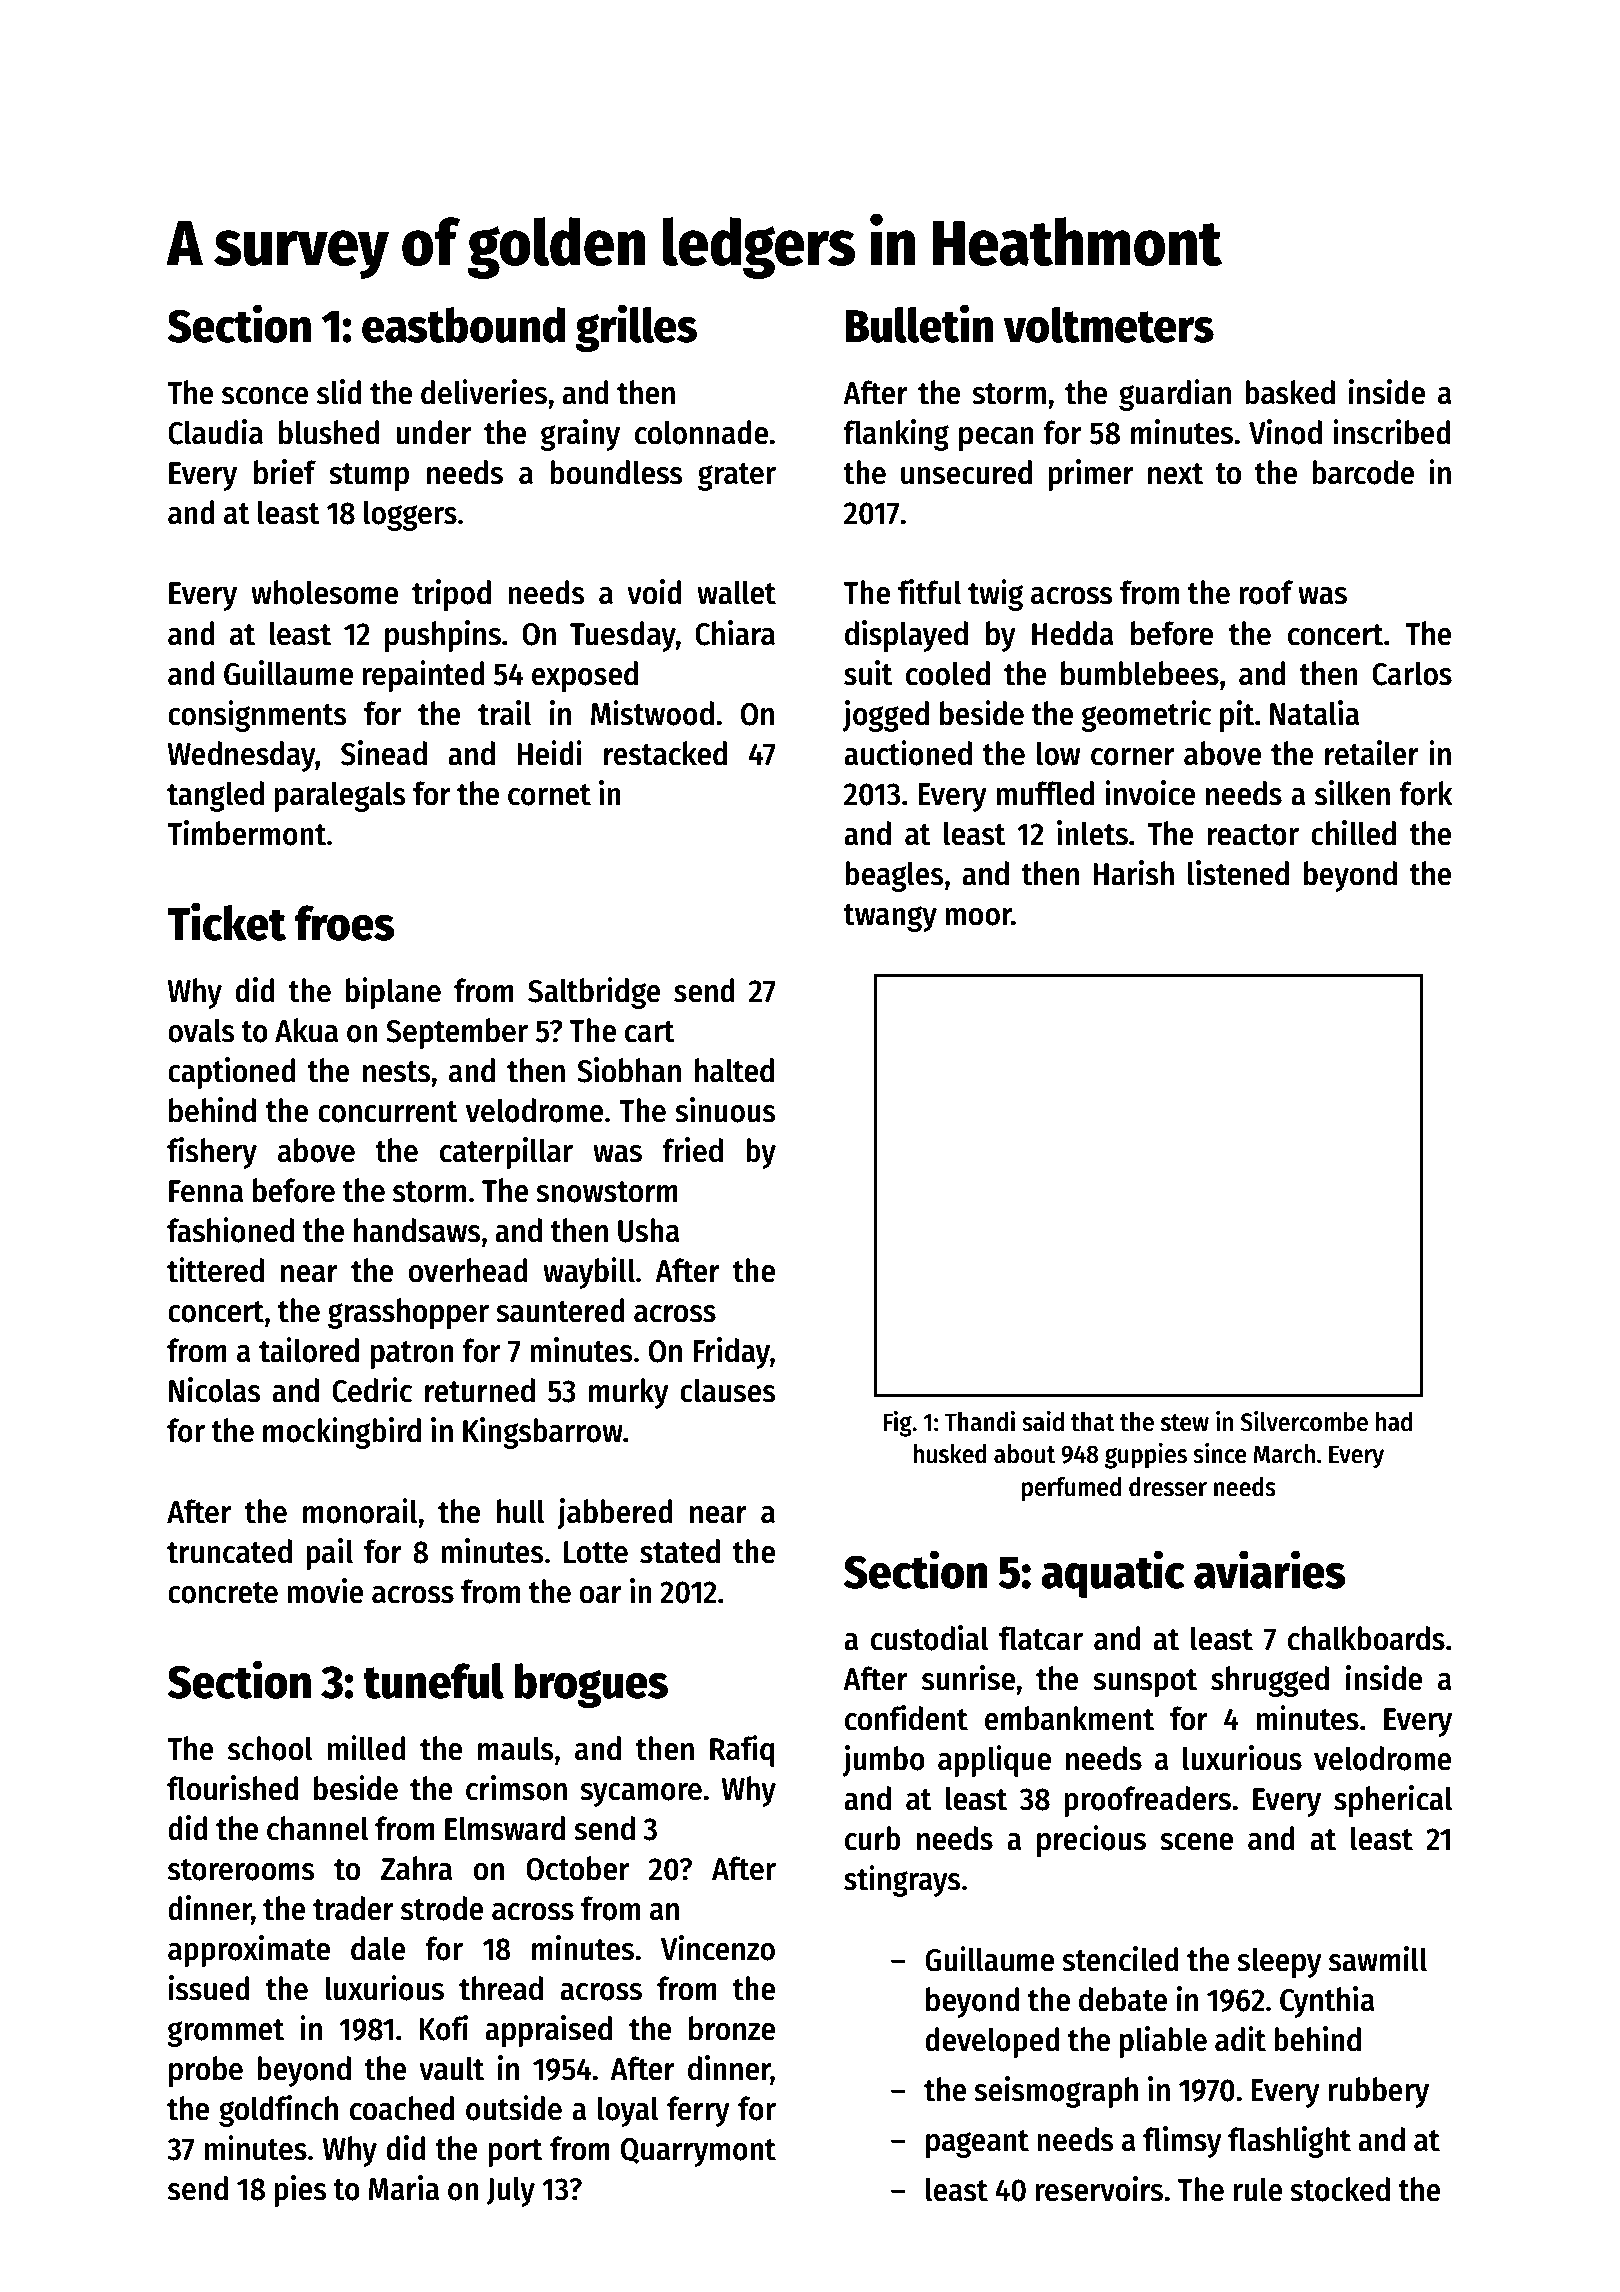  Describe the element at coordinates (1340, 2189) in the image. I see `stocked` at that location.
